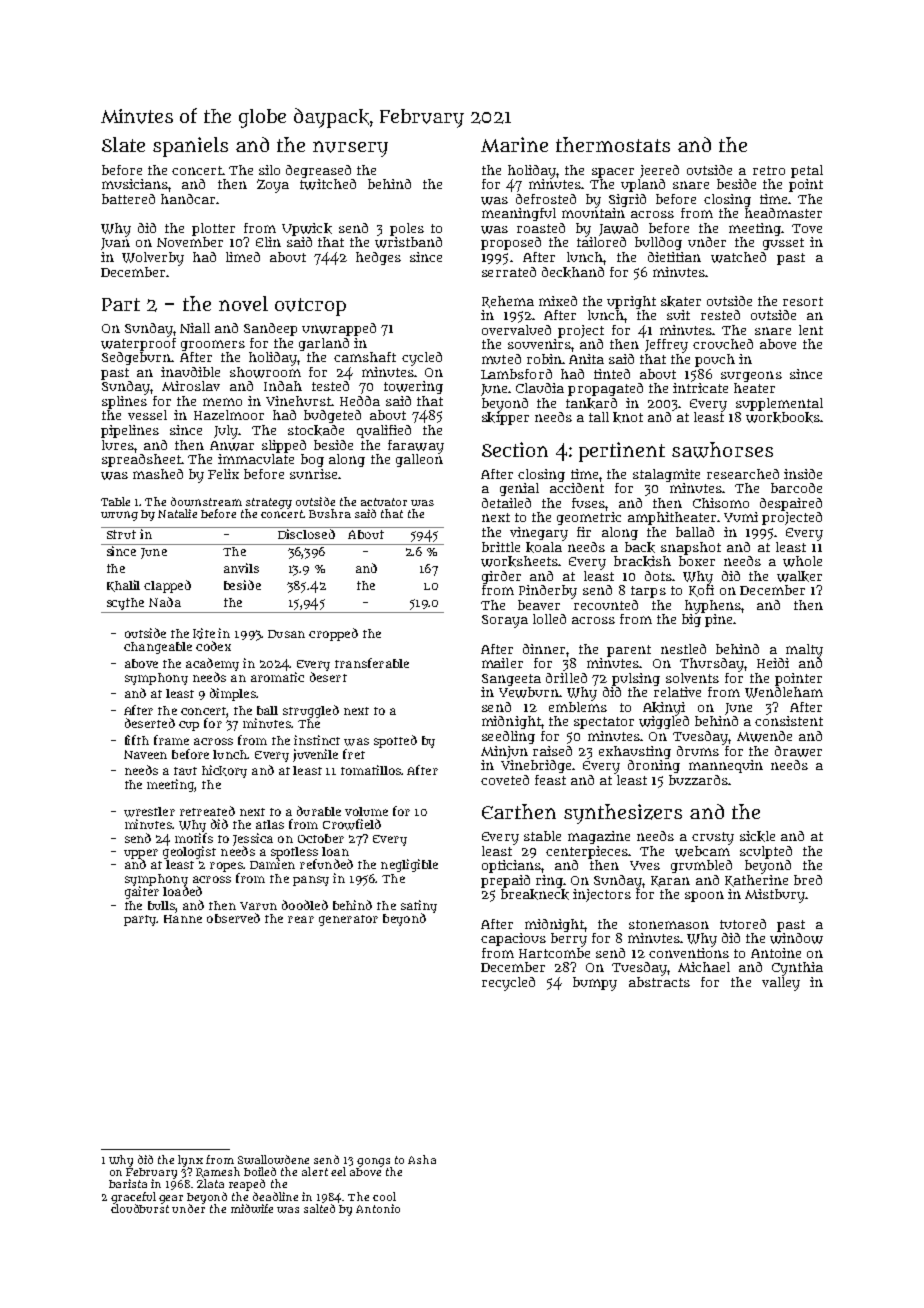 The height and width of the screenshot is (1308, 924). Describe the element at coordinates (283, 386) in the screenshot. I see `Indah` at that location.
